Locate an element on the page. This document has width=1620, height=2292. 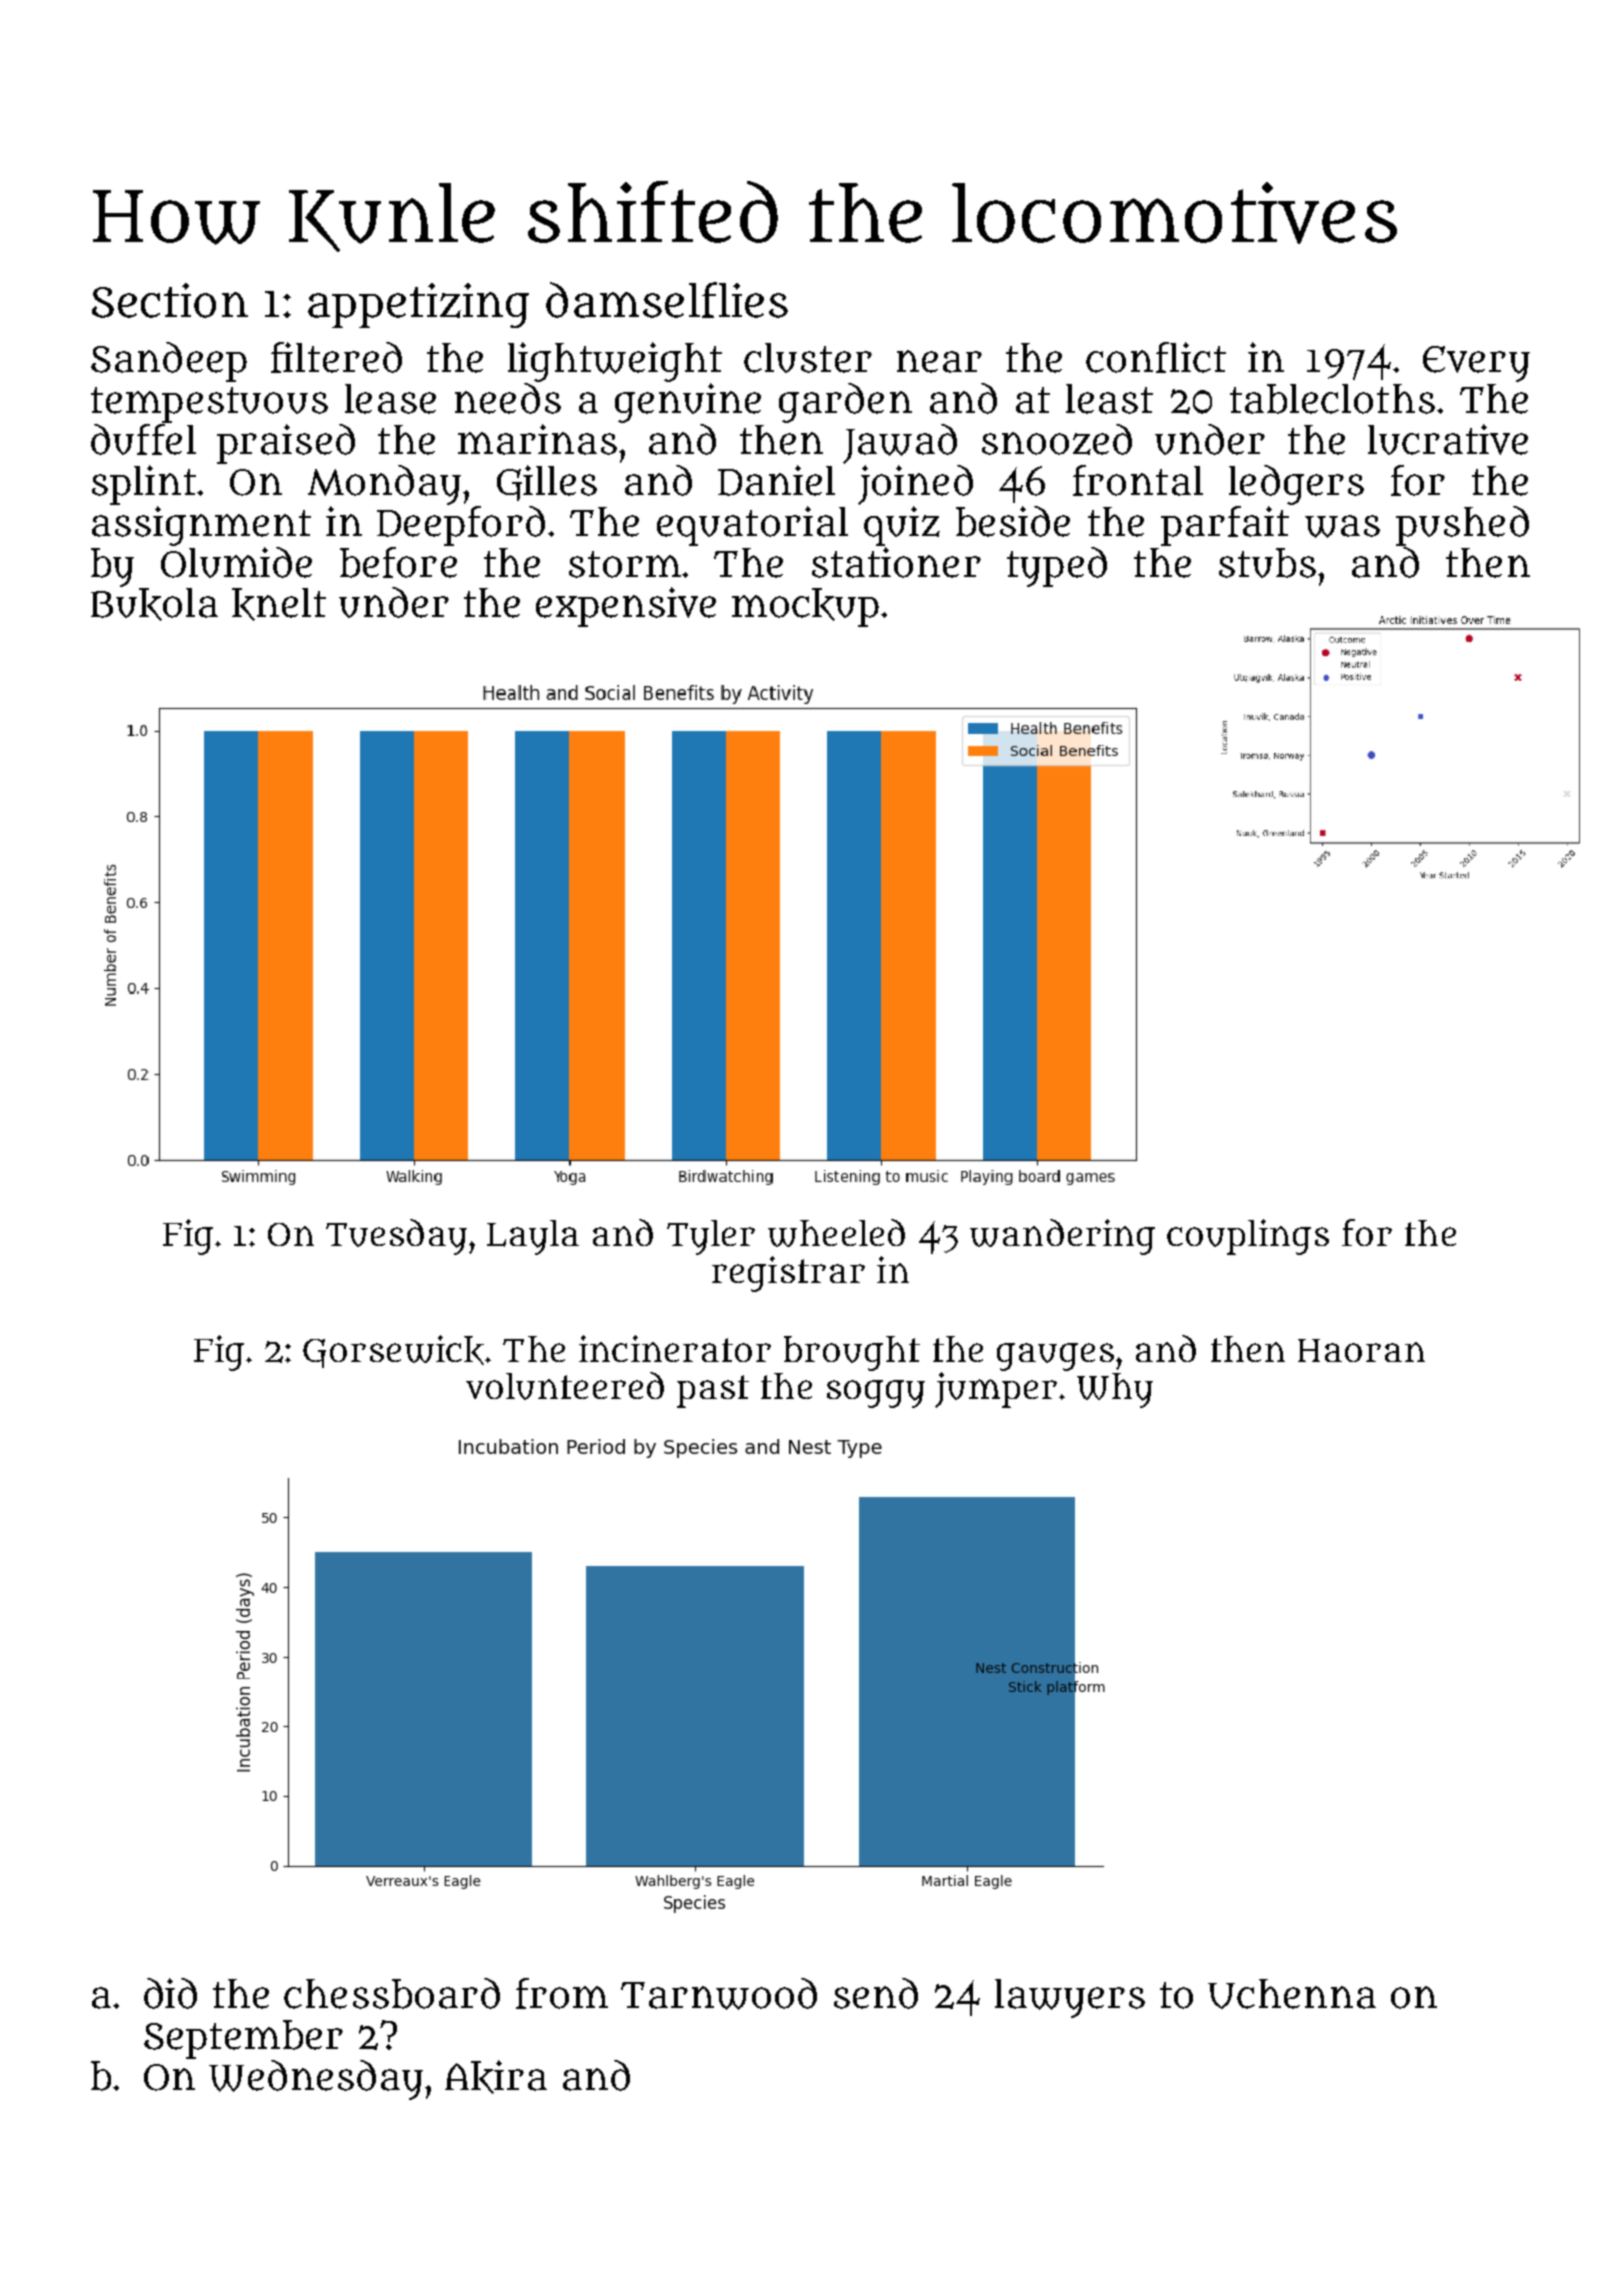
expensive is located at coordinates (626, 607).
